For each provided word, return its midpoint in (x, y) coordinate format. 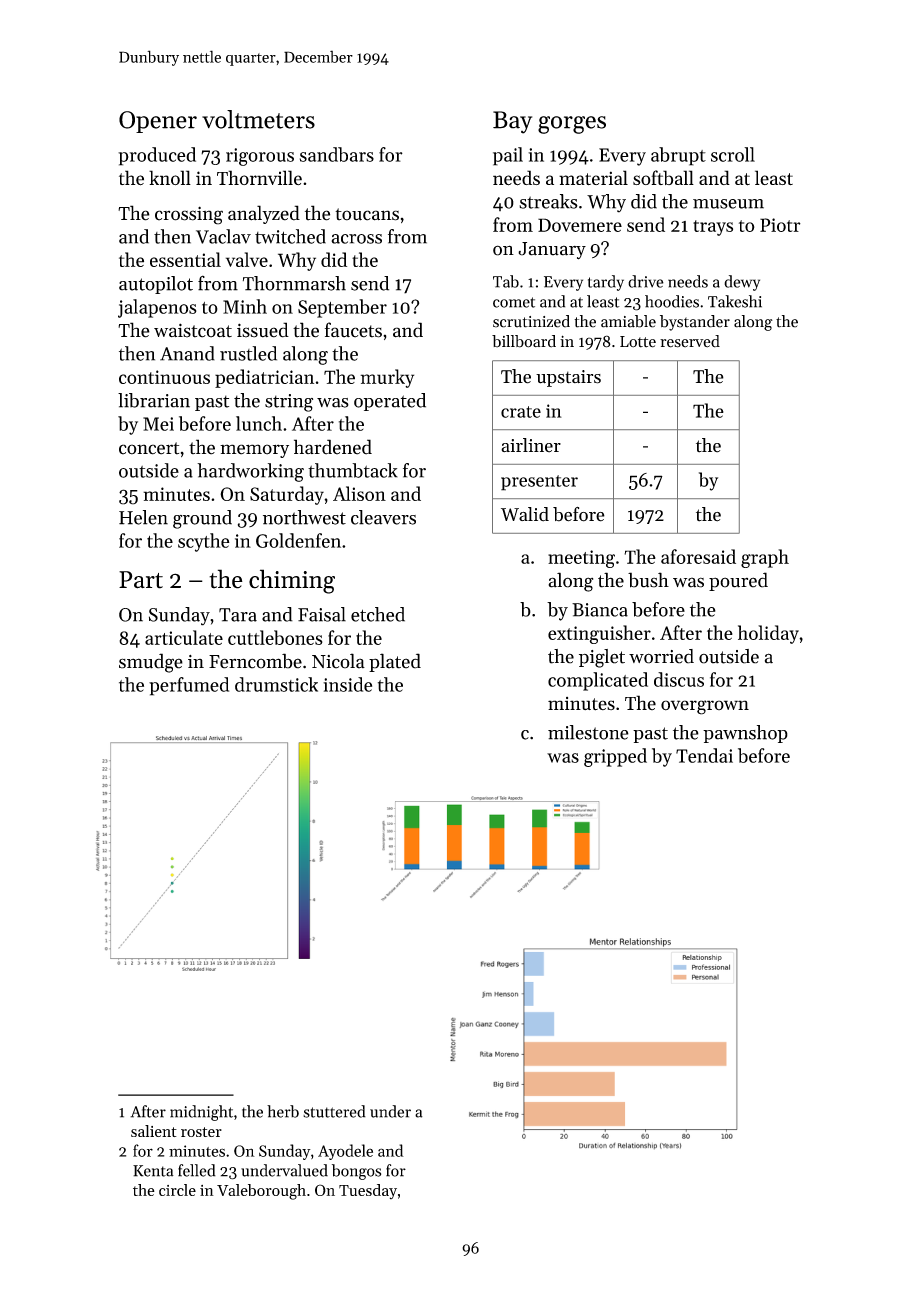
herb (283, 1111)
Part (141, 580)
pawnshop (745, 734)
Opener (158, 122)
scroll (733, 154)
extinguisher (599, 634)
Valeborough (261, 1192)
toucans (367, 214)
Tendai (704, 755)
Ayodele (345, 1152)
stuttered (334, 1111)
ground (202, 519)
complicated (598, 681)
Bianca (600, 610)
